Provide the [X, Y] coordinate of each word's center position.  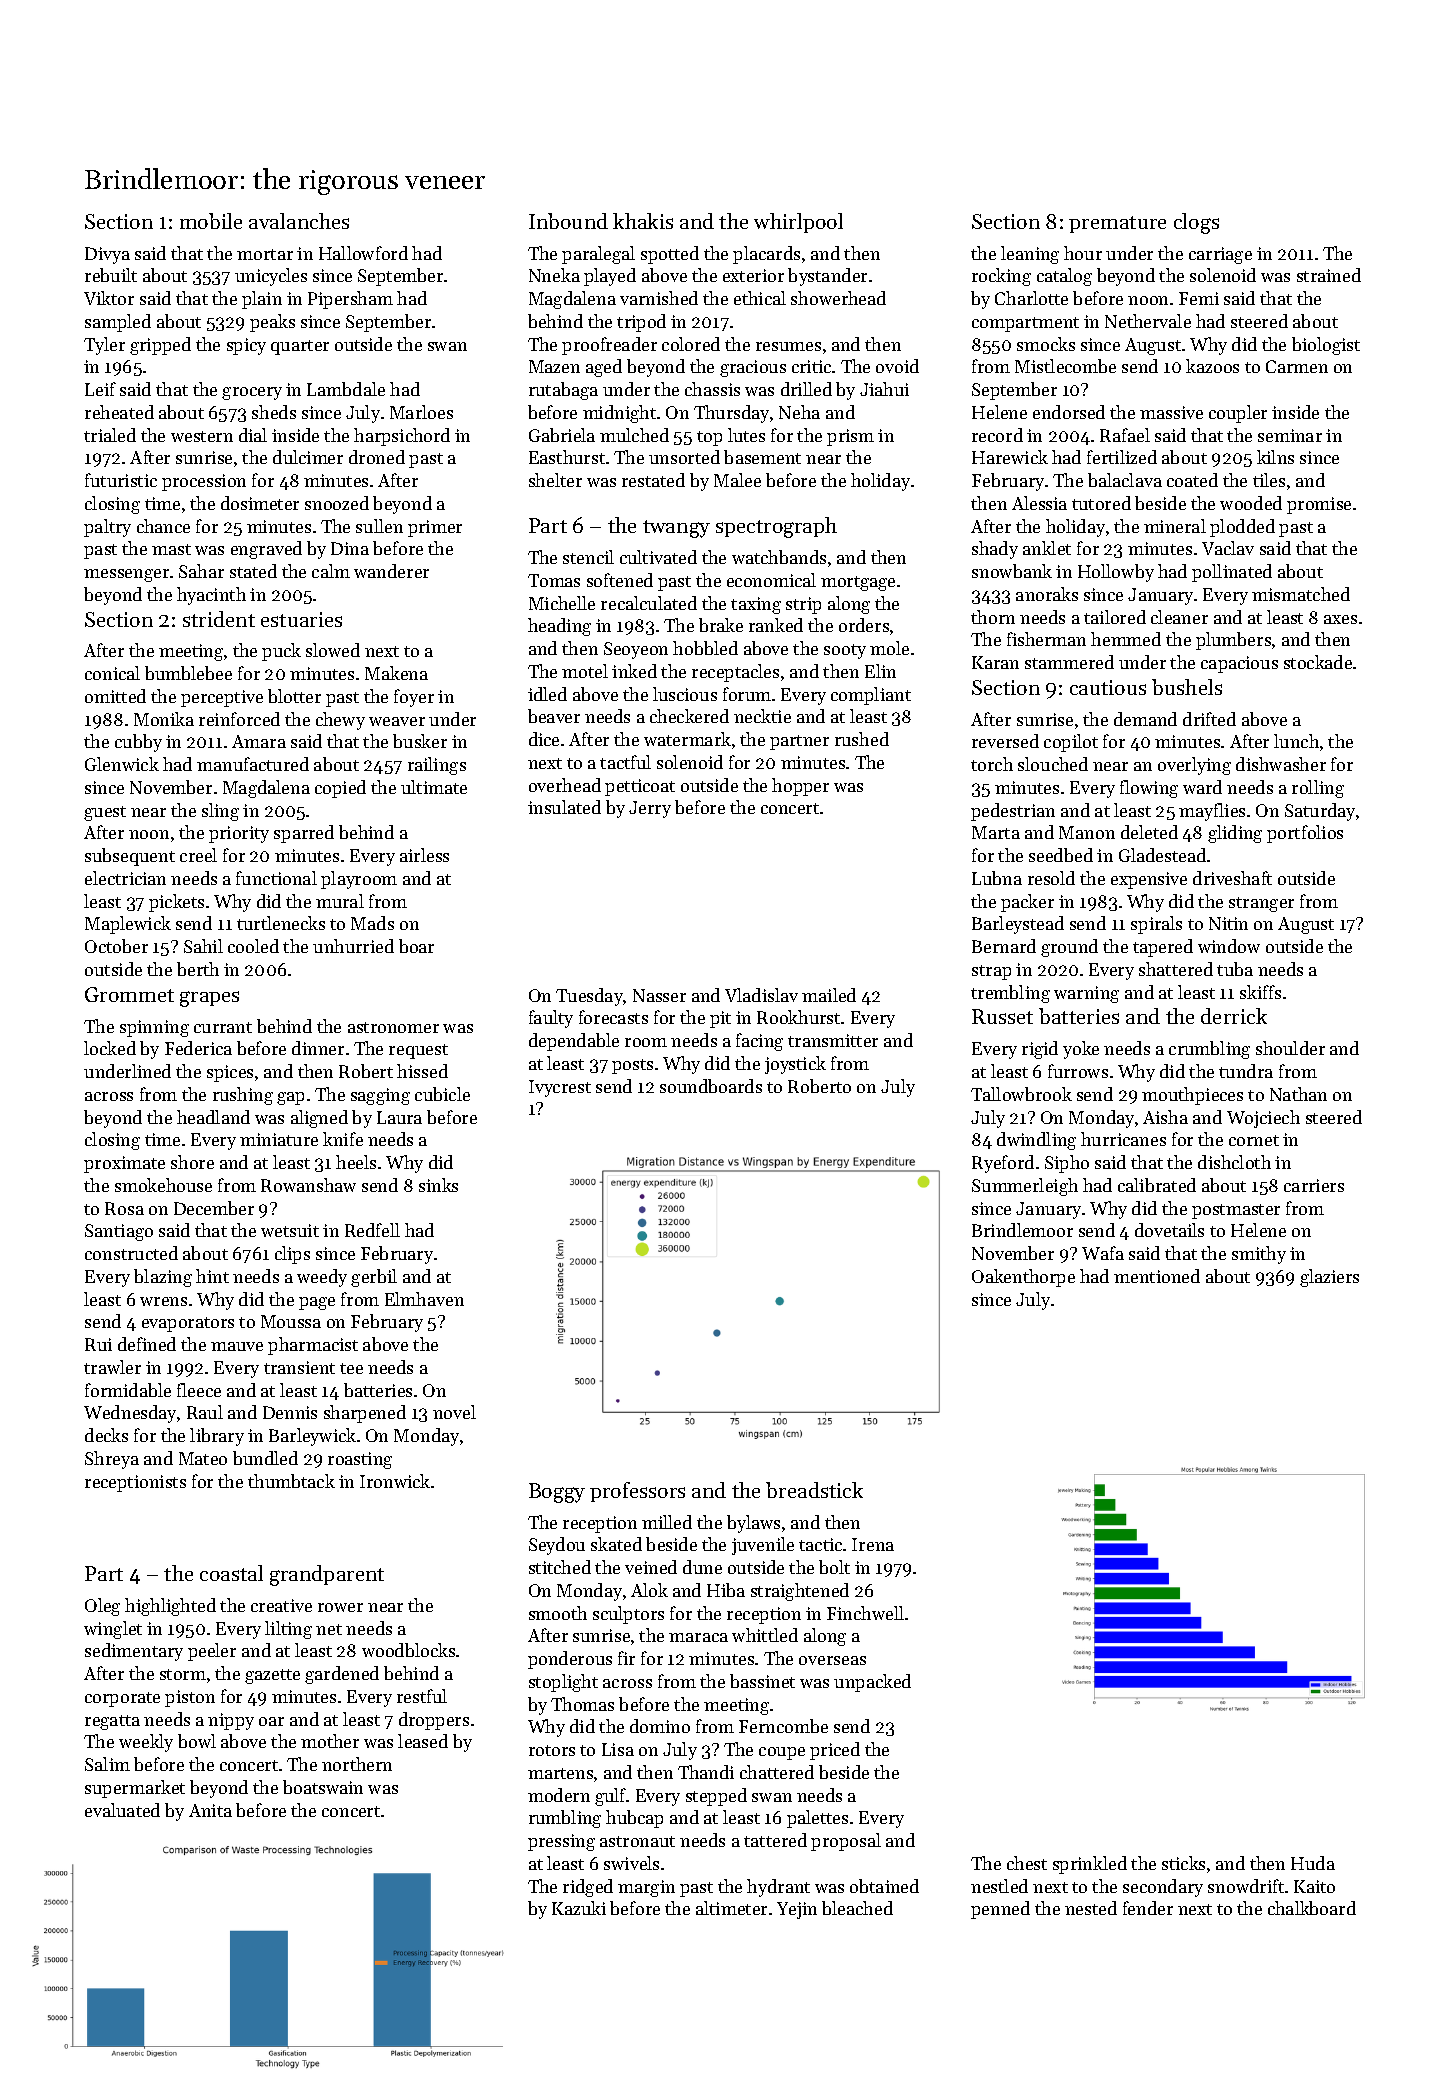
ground [1069, 948]
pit [720, 1019]
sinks [438, 1185]
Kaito [1314, 1886]
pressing [561, 1842]
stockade [1318, 662]
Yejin [797, 1910]
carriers [1314, 1185]
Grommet [129, 994]
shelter [555, 480]
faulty [551, 1019]
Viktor [109, 298]
